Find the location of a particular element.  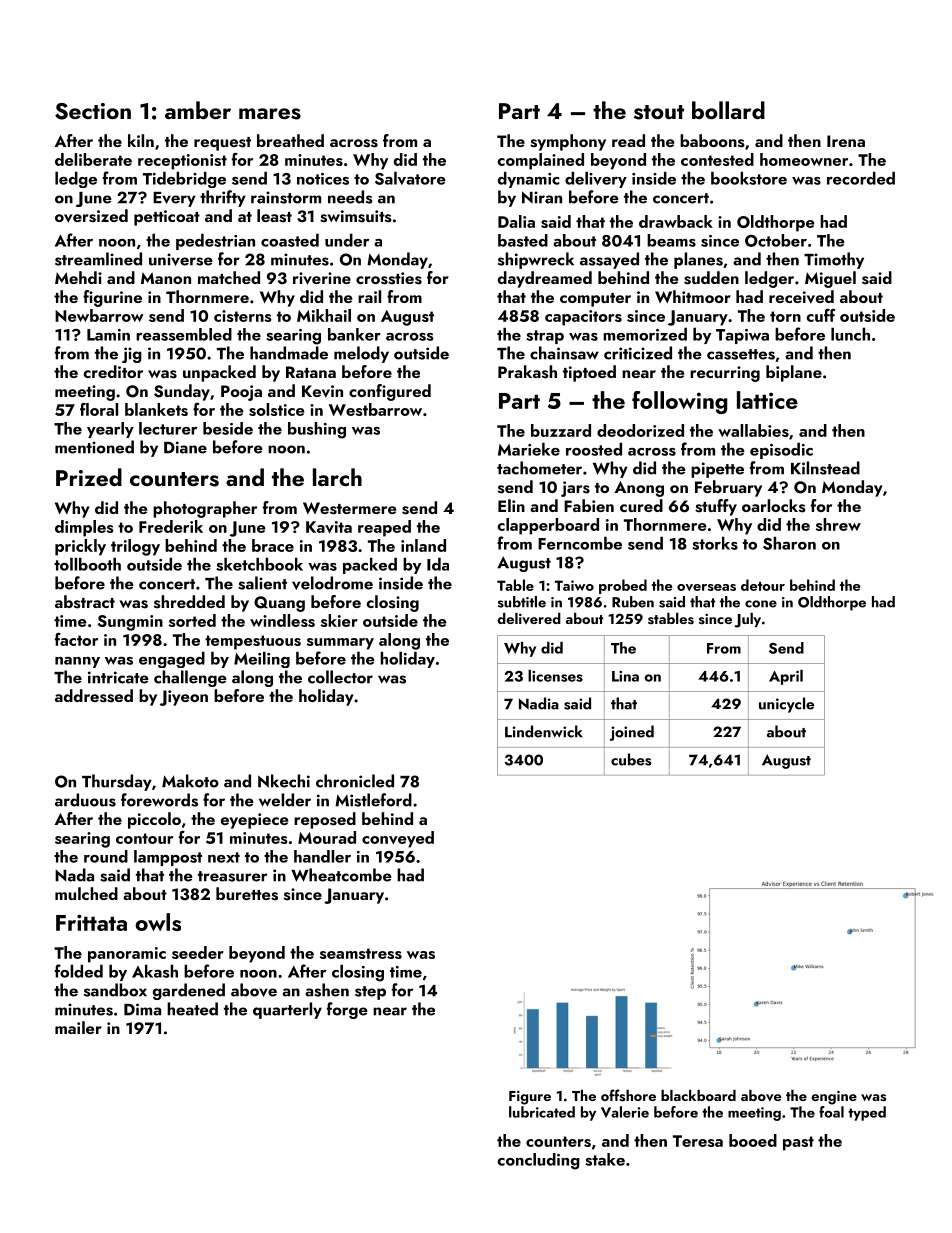

Nadia is located at coordinates (539, 703).
